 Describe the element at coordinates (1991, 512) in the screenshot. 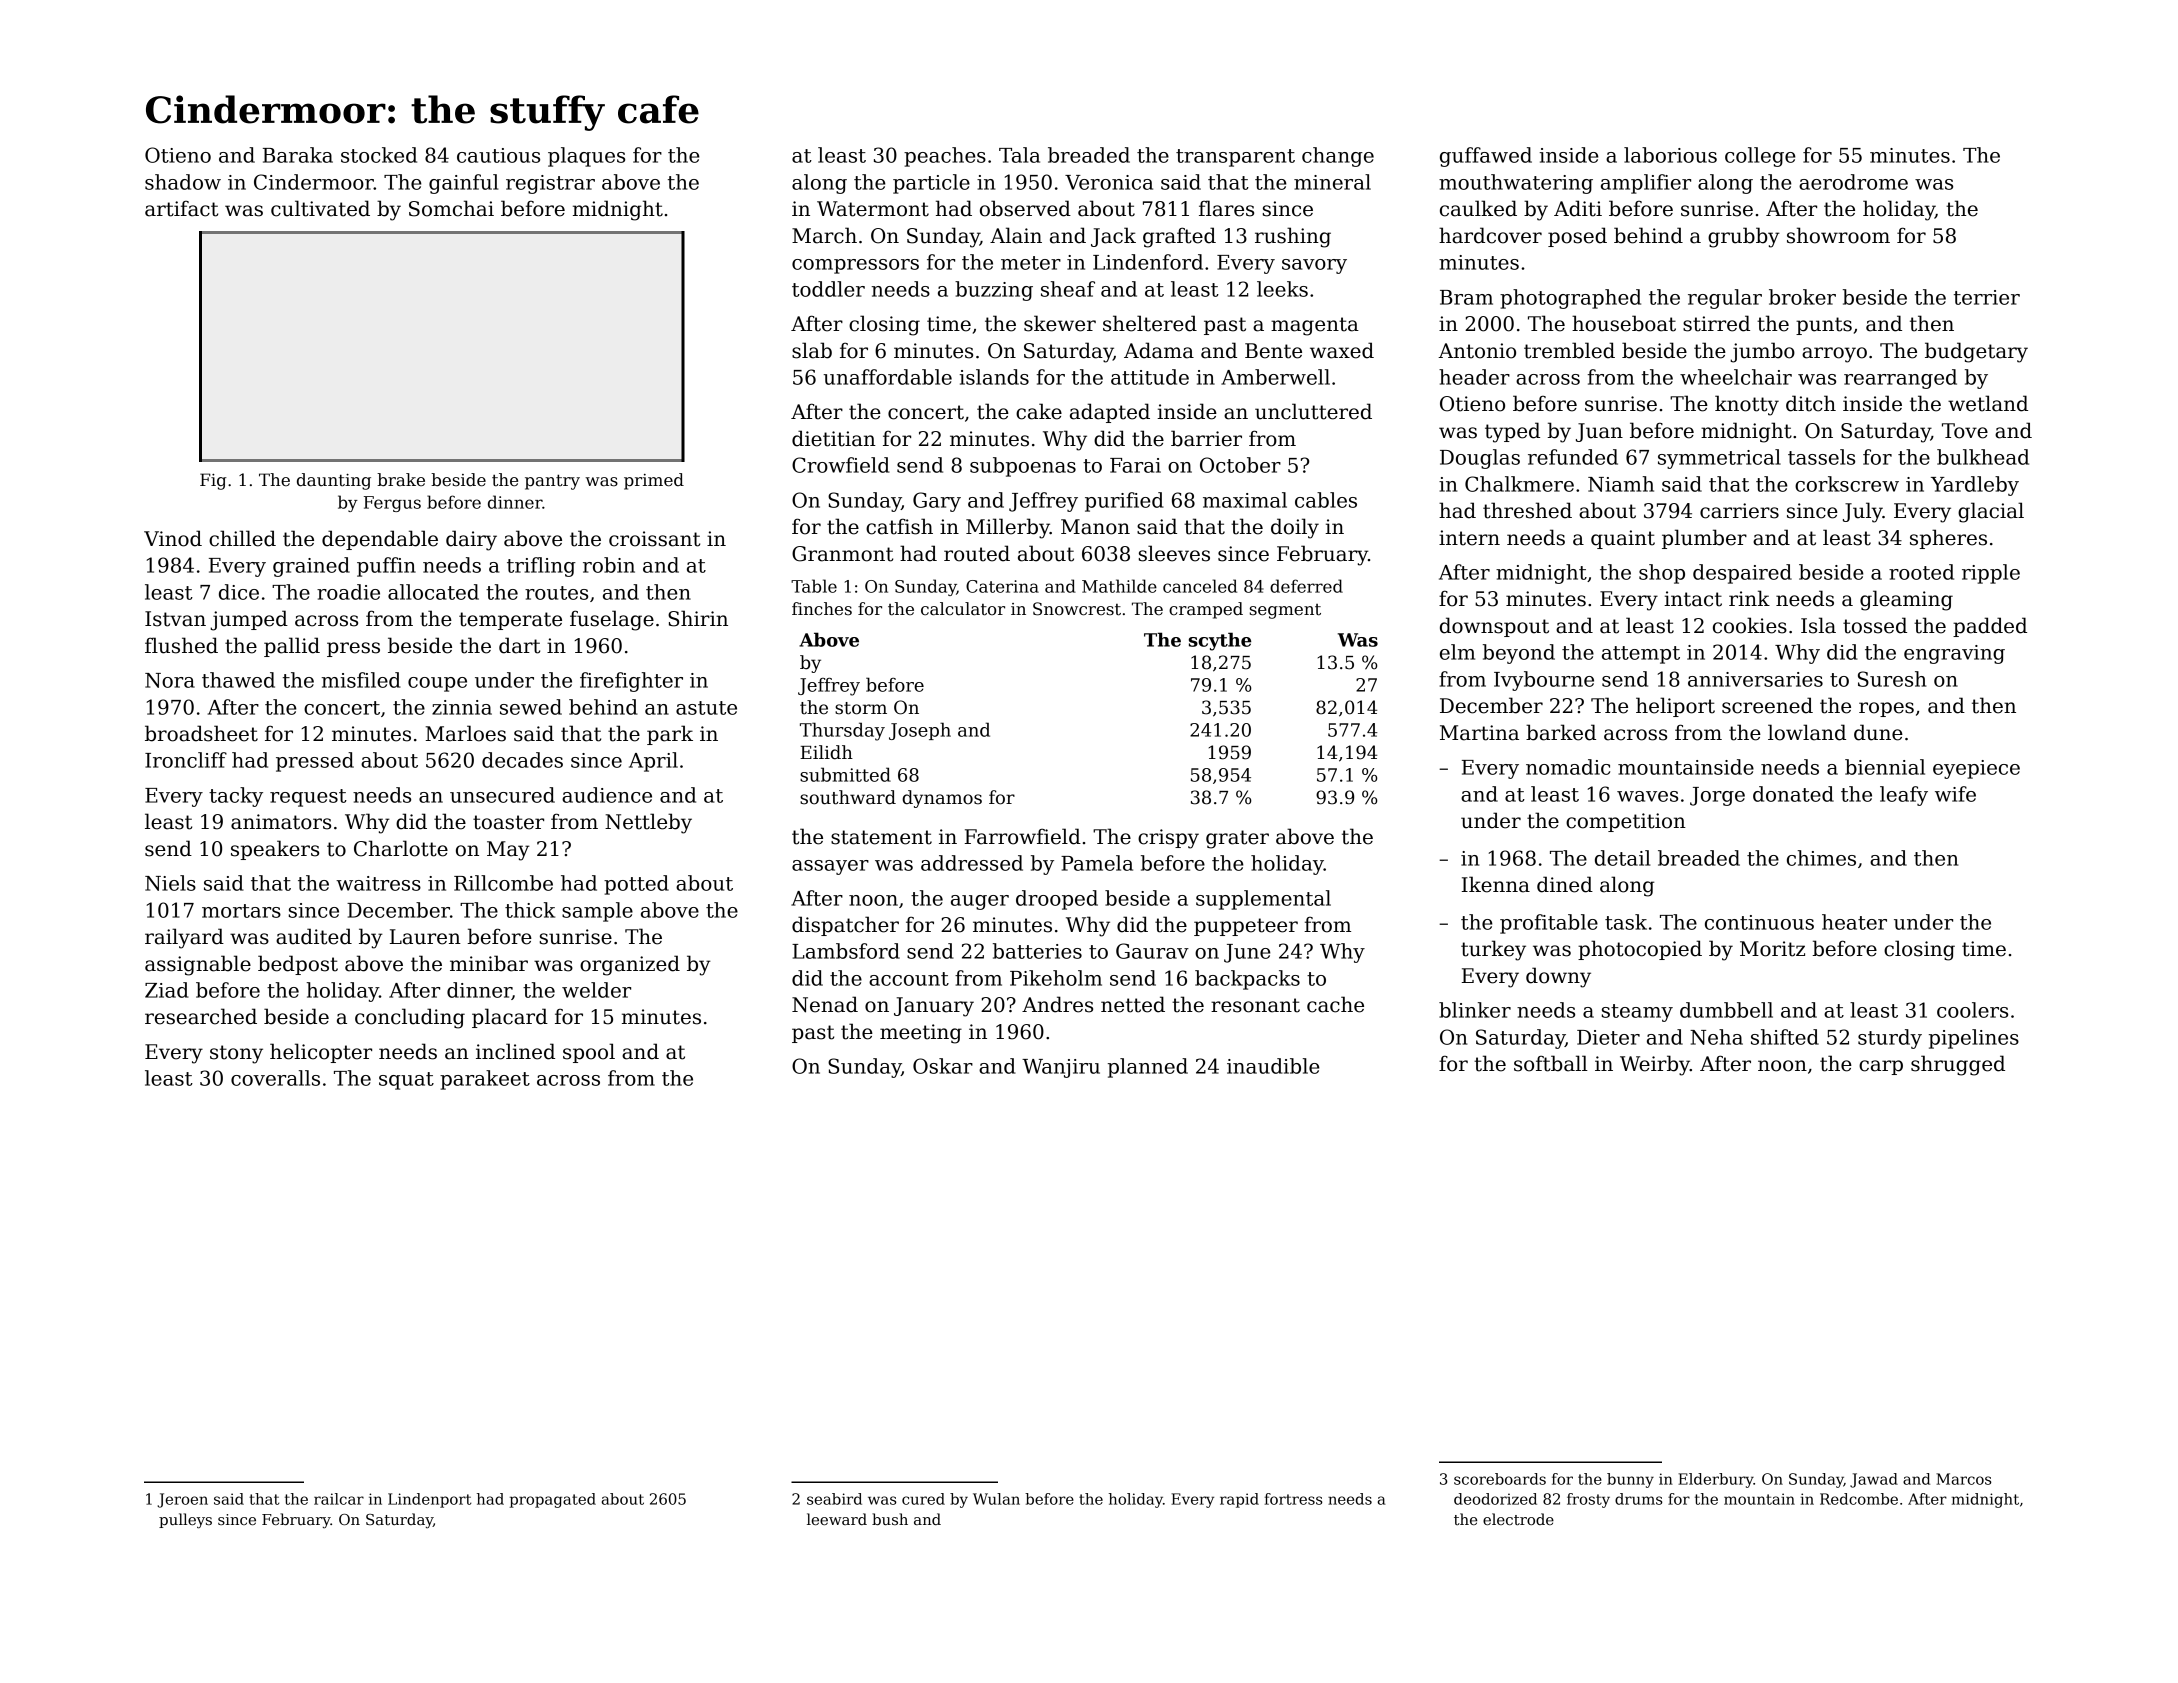

I see `glacial` at that location.
